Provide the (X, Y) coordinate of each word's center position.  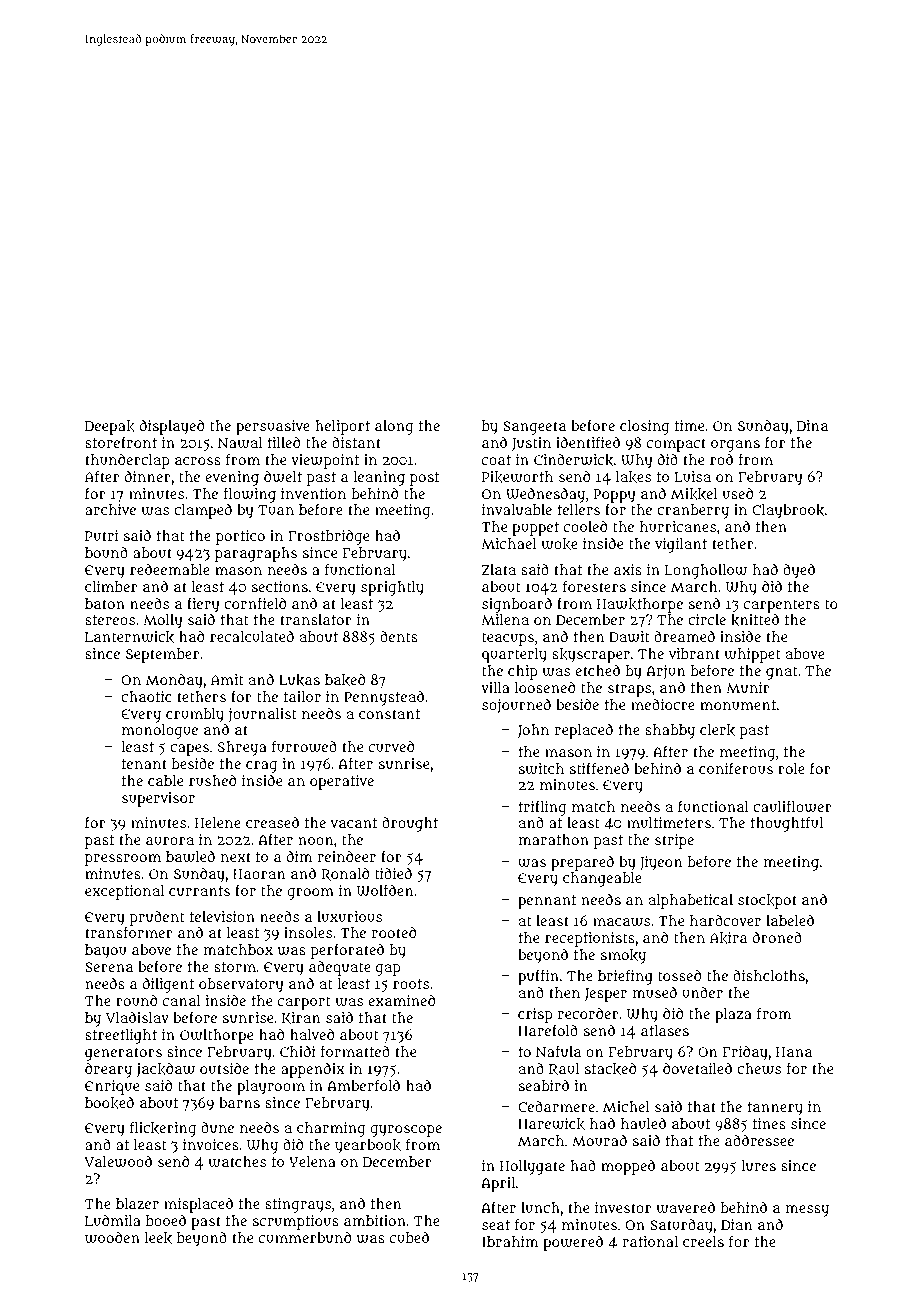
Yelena (312, 1161)
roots (411, 984)
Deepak (110, 427)
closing (644, 427)
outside (224, 1068)
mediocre (663, 704)
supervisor (158, 799)
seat (496, 1225)
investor (623, 1207)
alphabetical (691, 901)
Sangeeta (534, 428)
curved (391, 746)
